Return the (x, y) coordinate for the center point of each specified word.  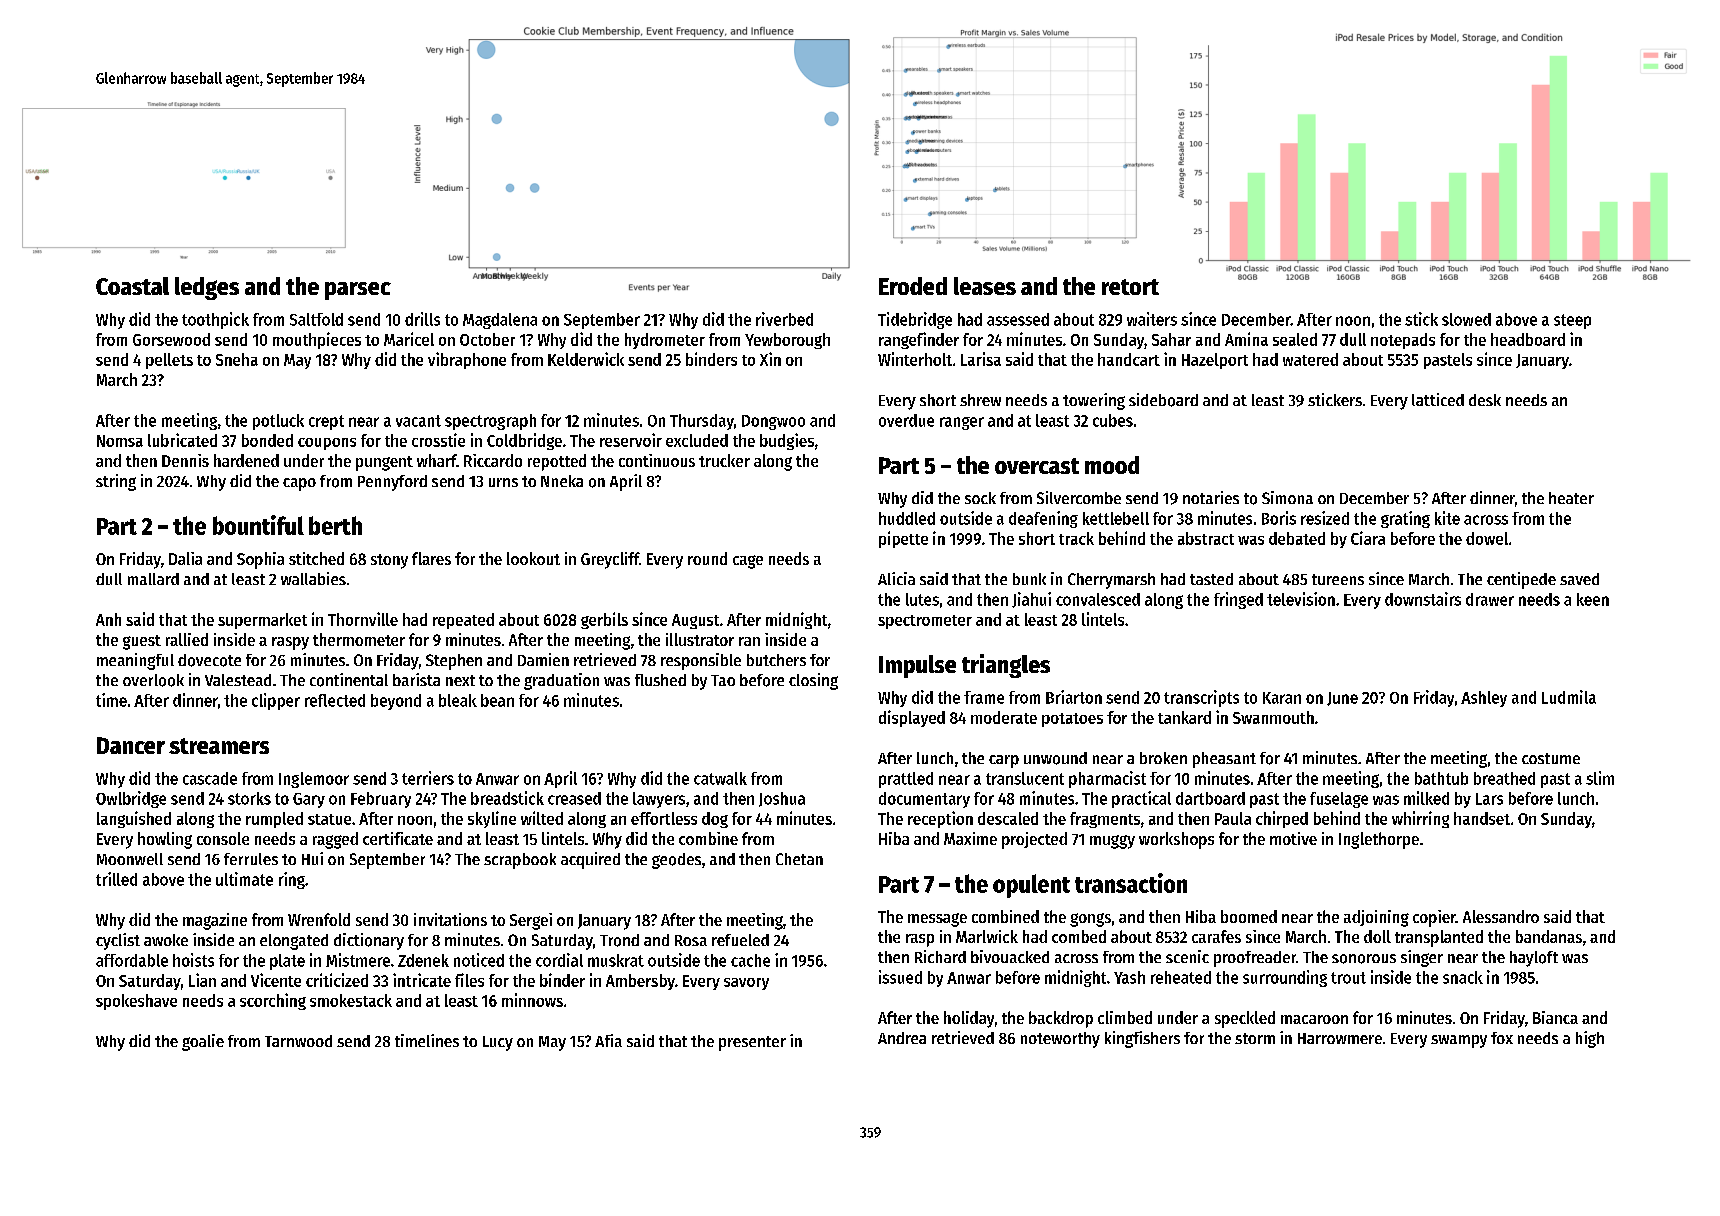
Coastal (132, 286)
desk (1485, 400)
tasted (1211, 579)
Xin (770, 359)
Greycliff (610, 560)
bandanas (1549, 936)
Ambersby (640, 982)
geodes (676, 861)
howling (165, 840)
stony (389, 561)
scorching (273, 1001)
